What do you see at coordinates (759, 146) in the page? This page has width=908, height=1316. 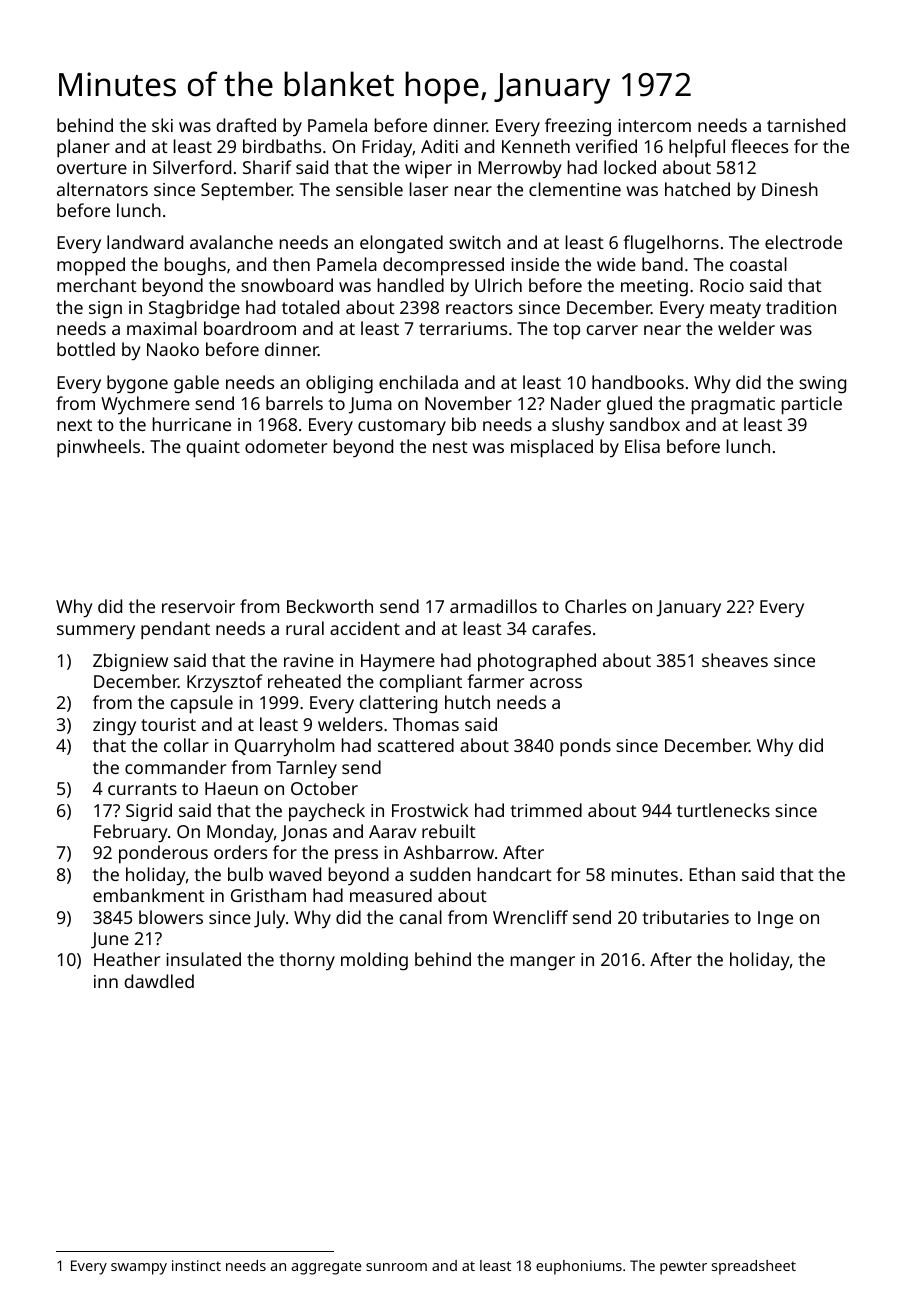 I see `fleeces` at bounding box center [759, 146].
